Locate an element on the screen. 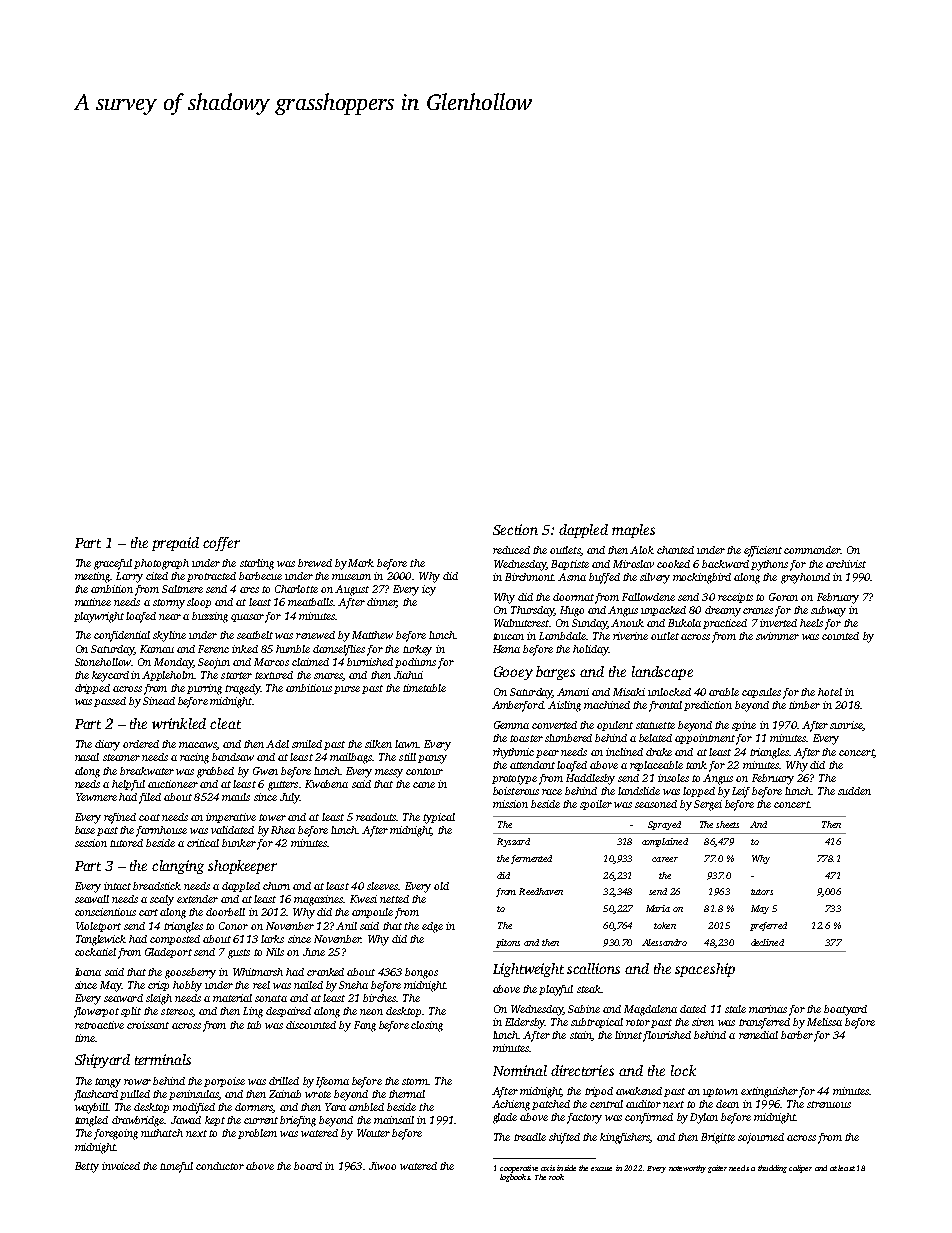 Image resolution: width=952 pixels, height=1233 pixels. sudden is located at coordinates (854, 791).
